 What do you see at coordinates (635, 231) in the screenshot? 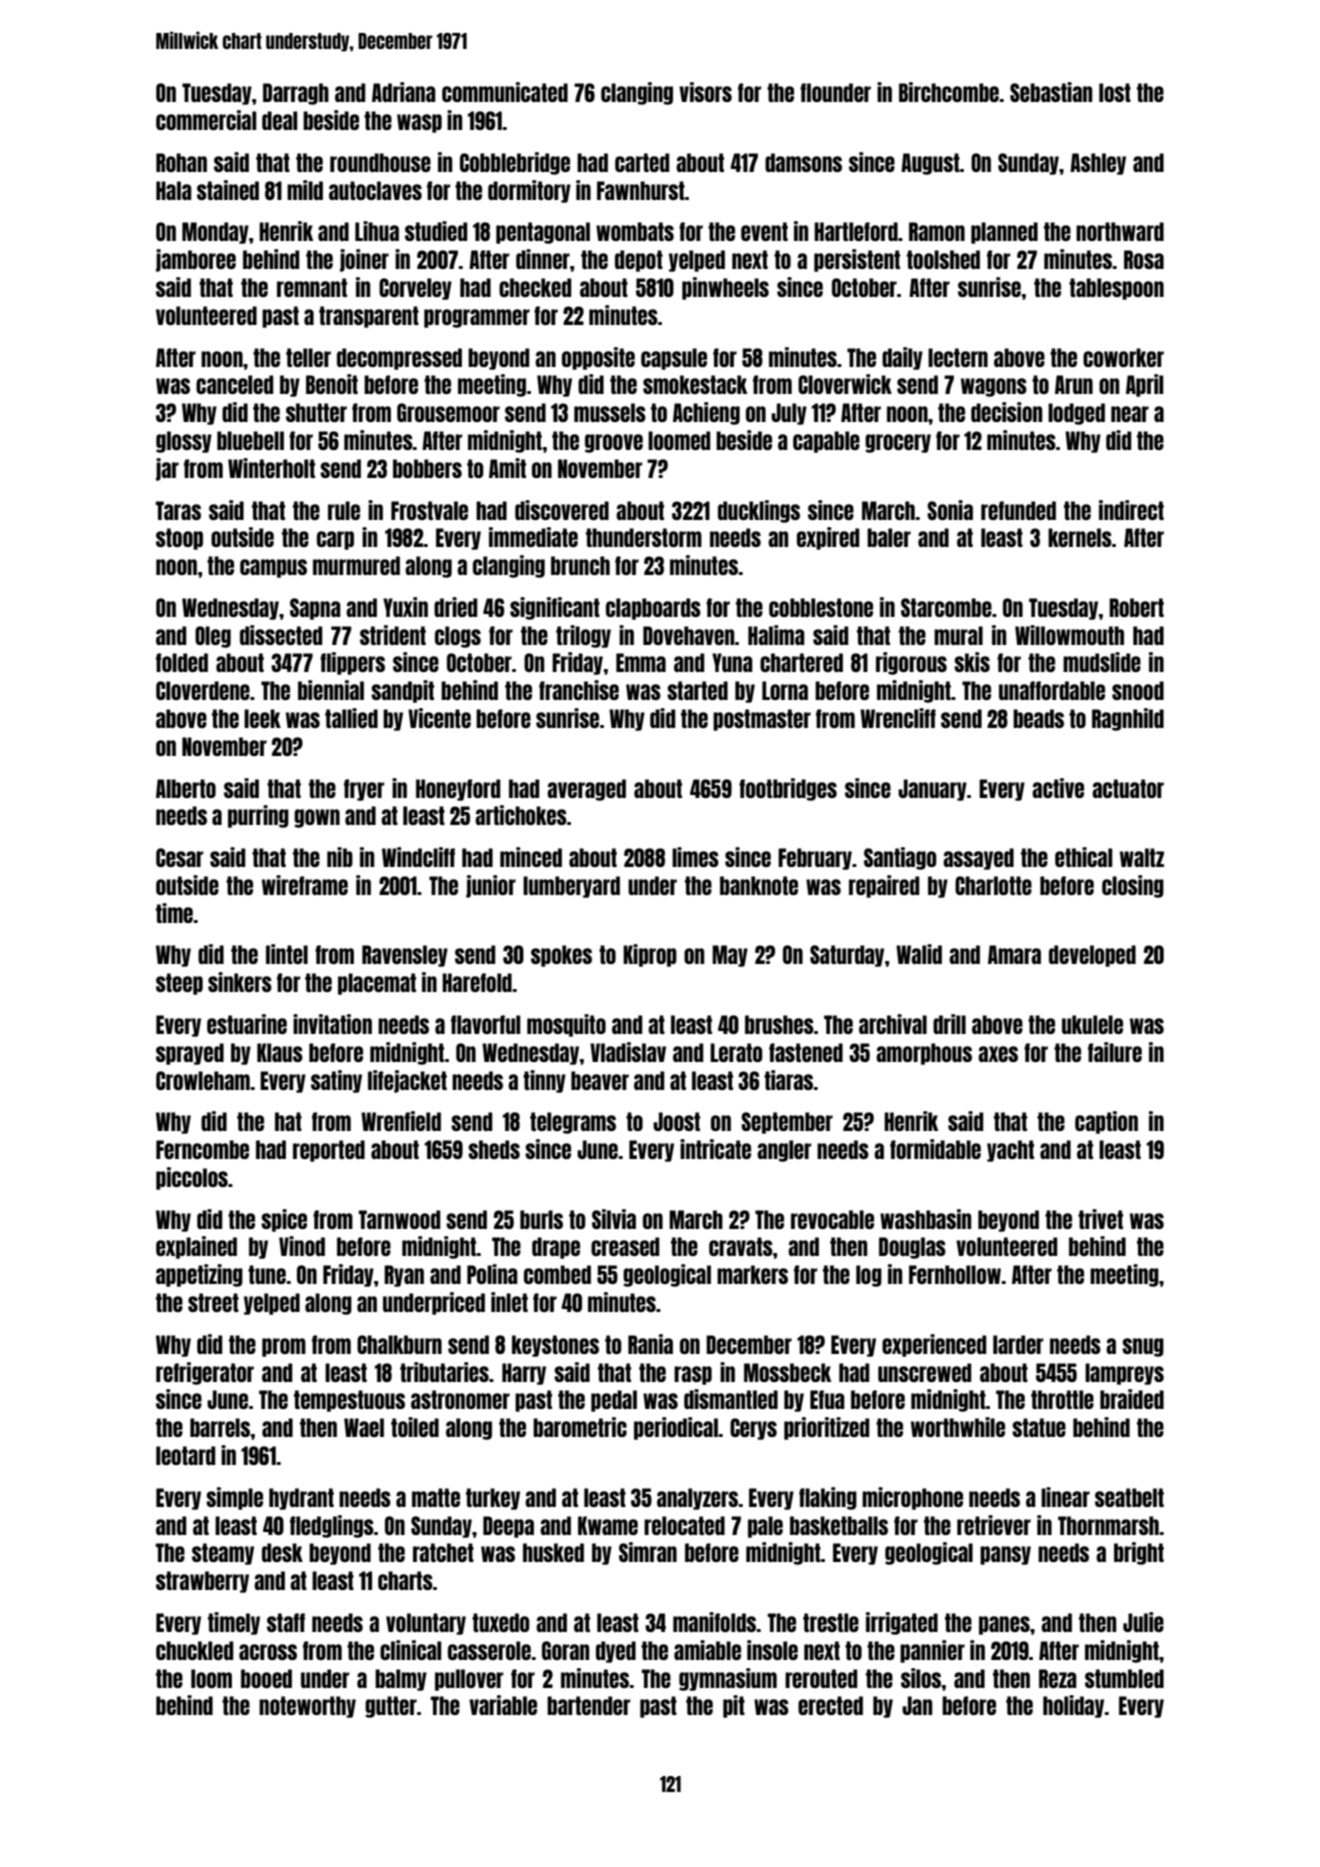
I see `wombats` at bounding box center [635, 231].
